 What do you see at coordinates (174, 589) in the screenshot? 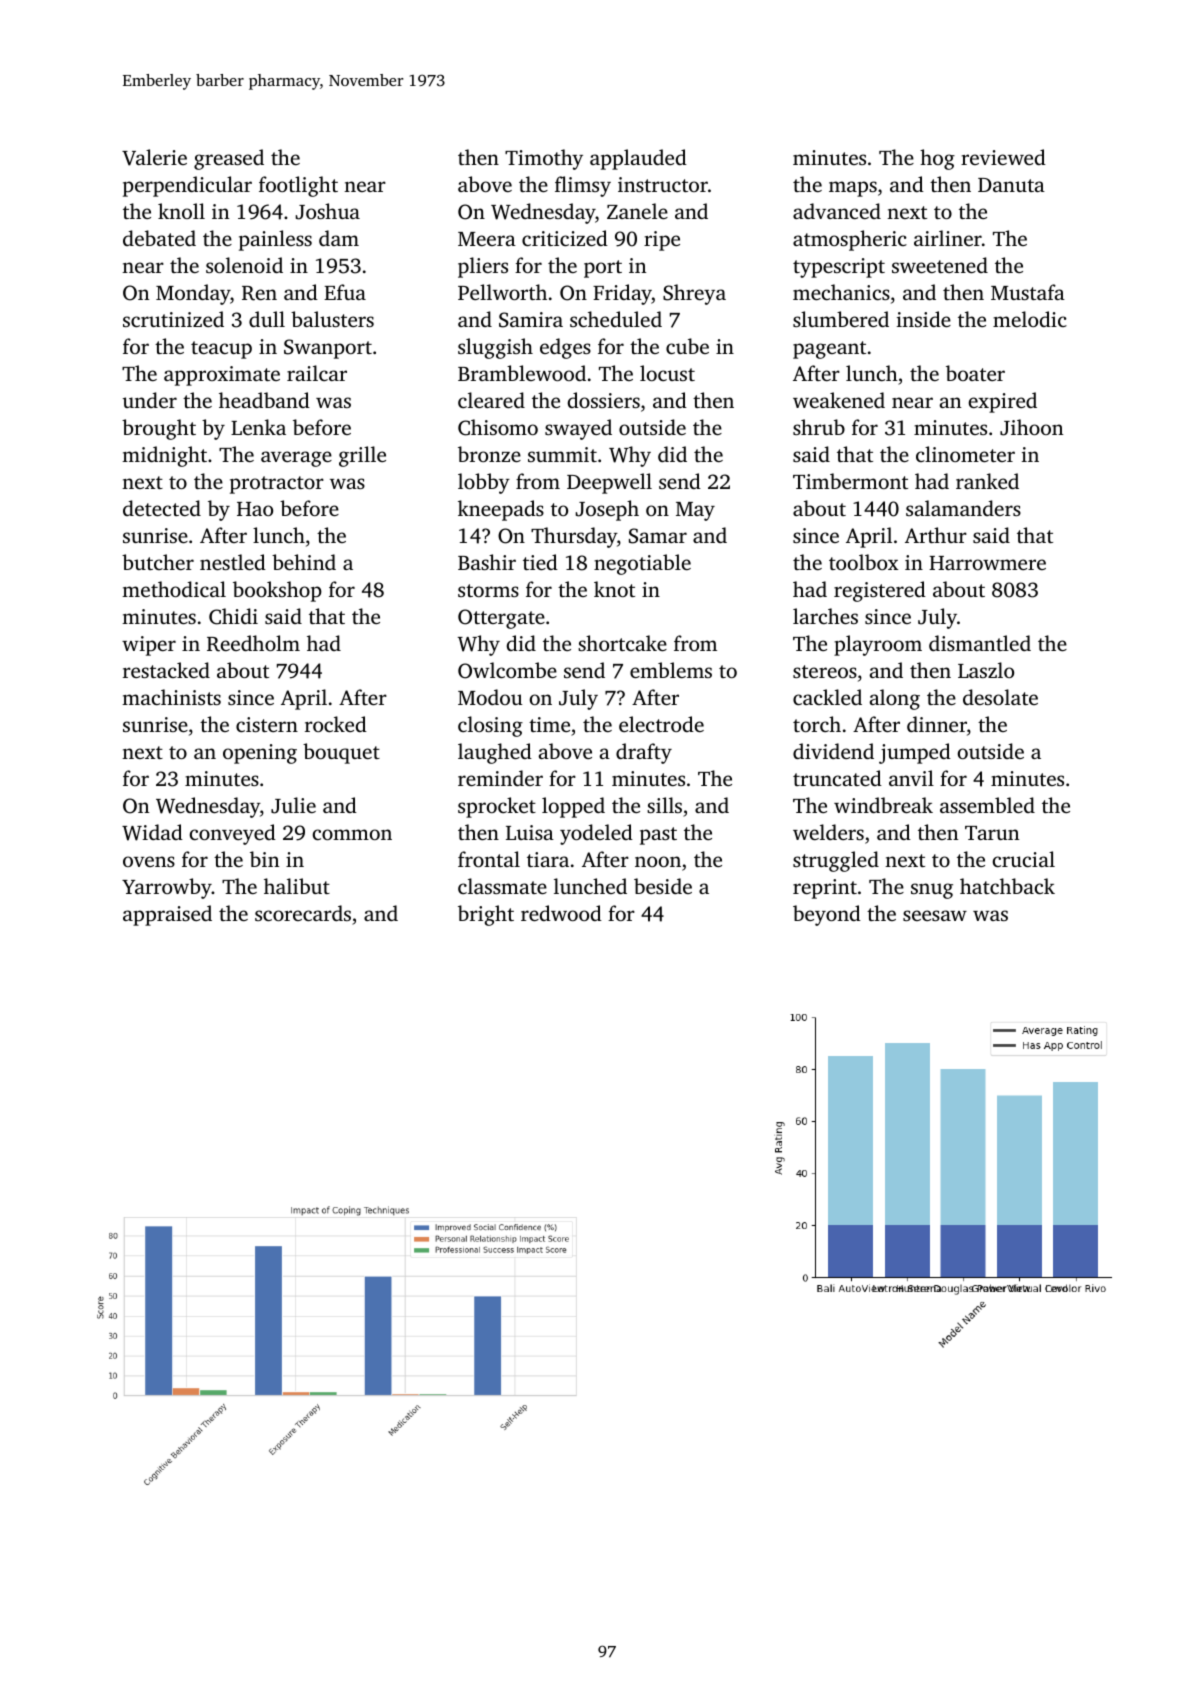
I see `methodical` at bounding box center [174, 589].
